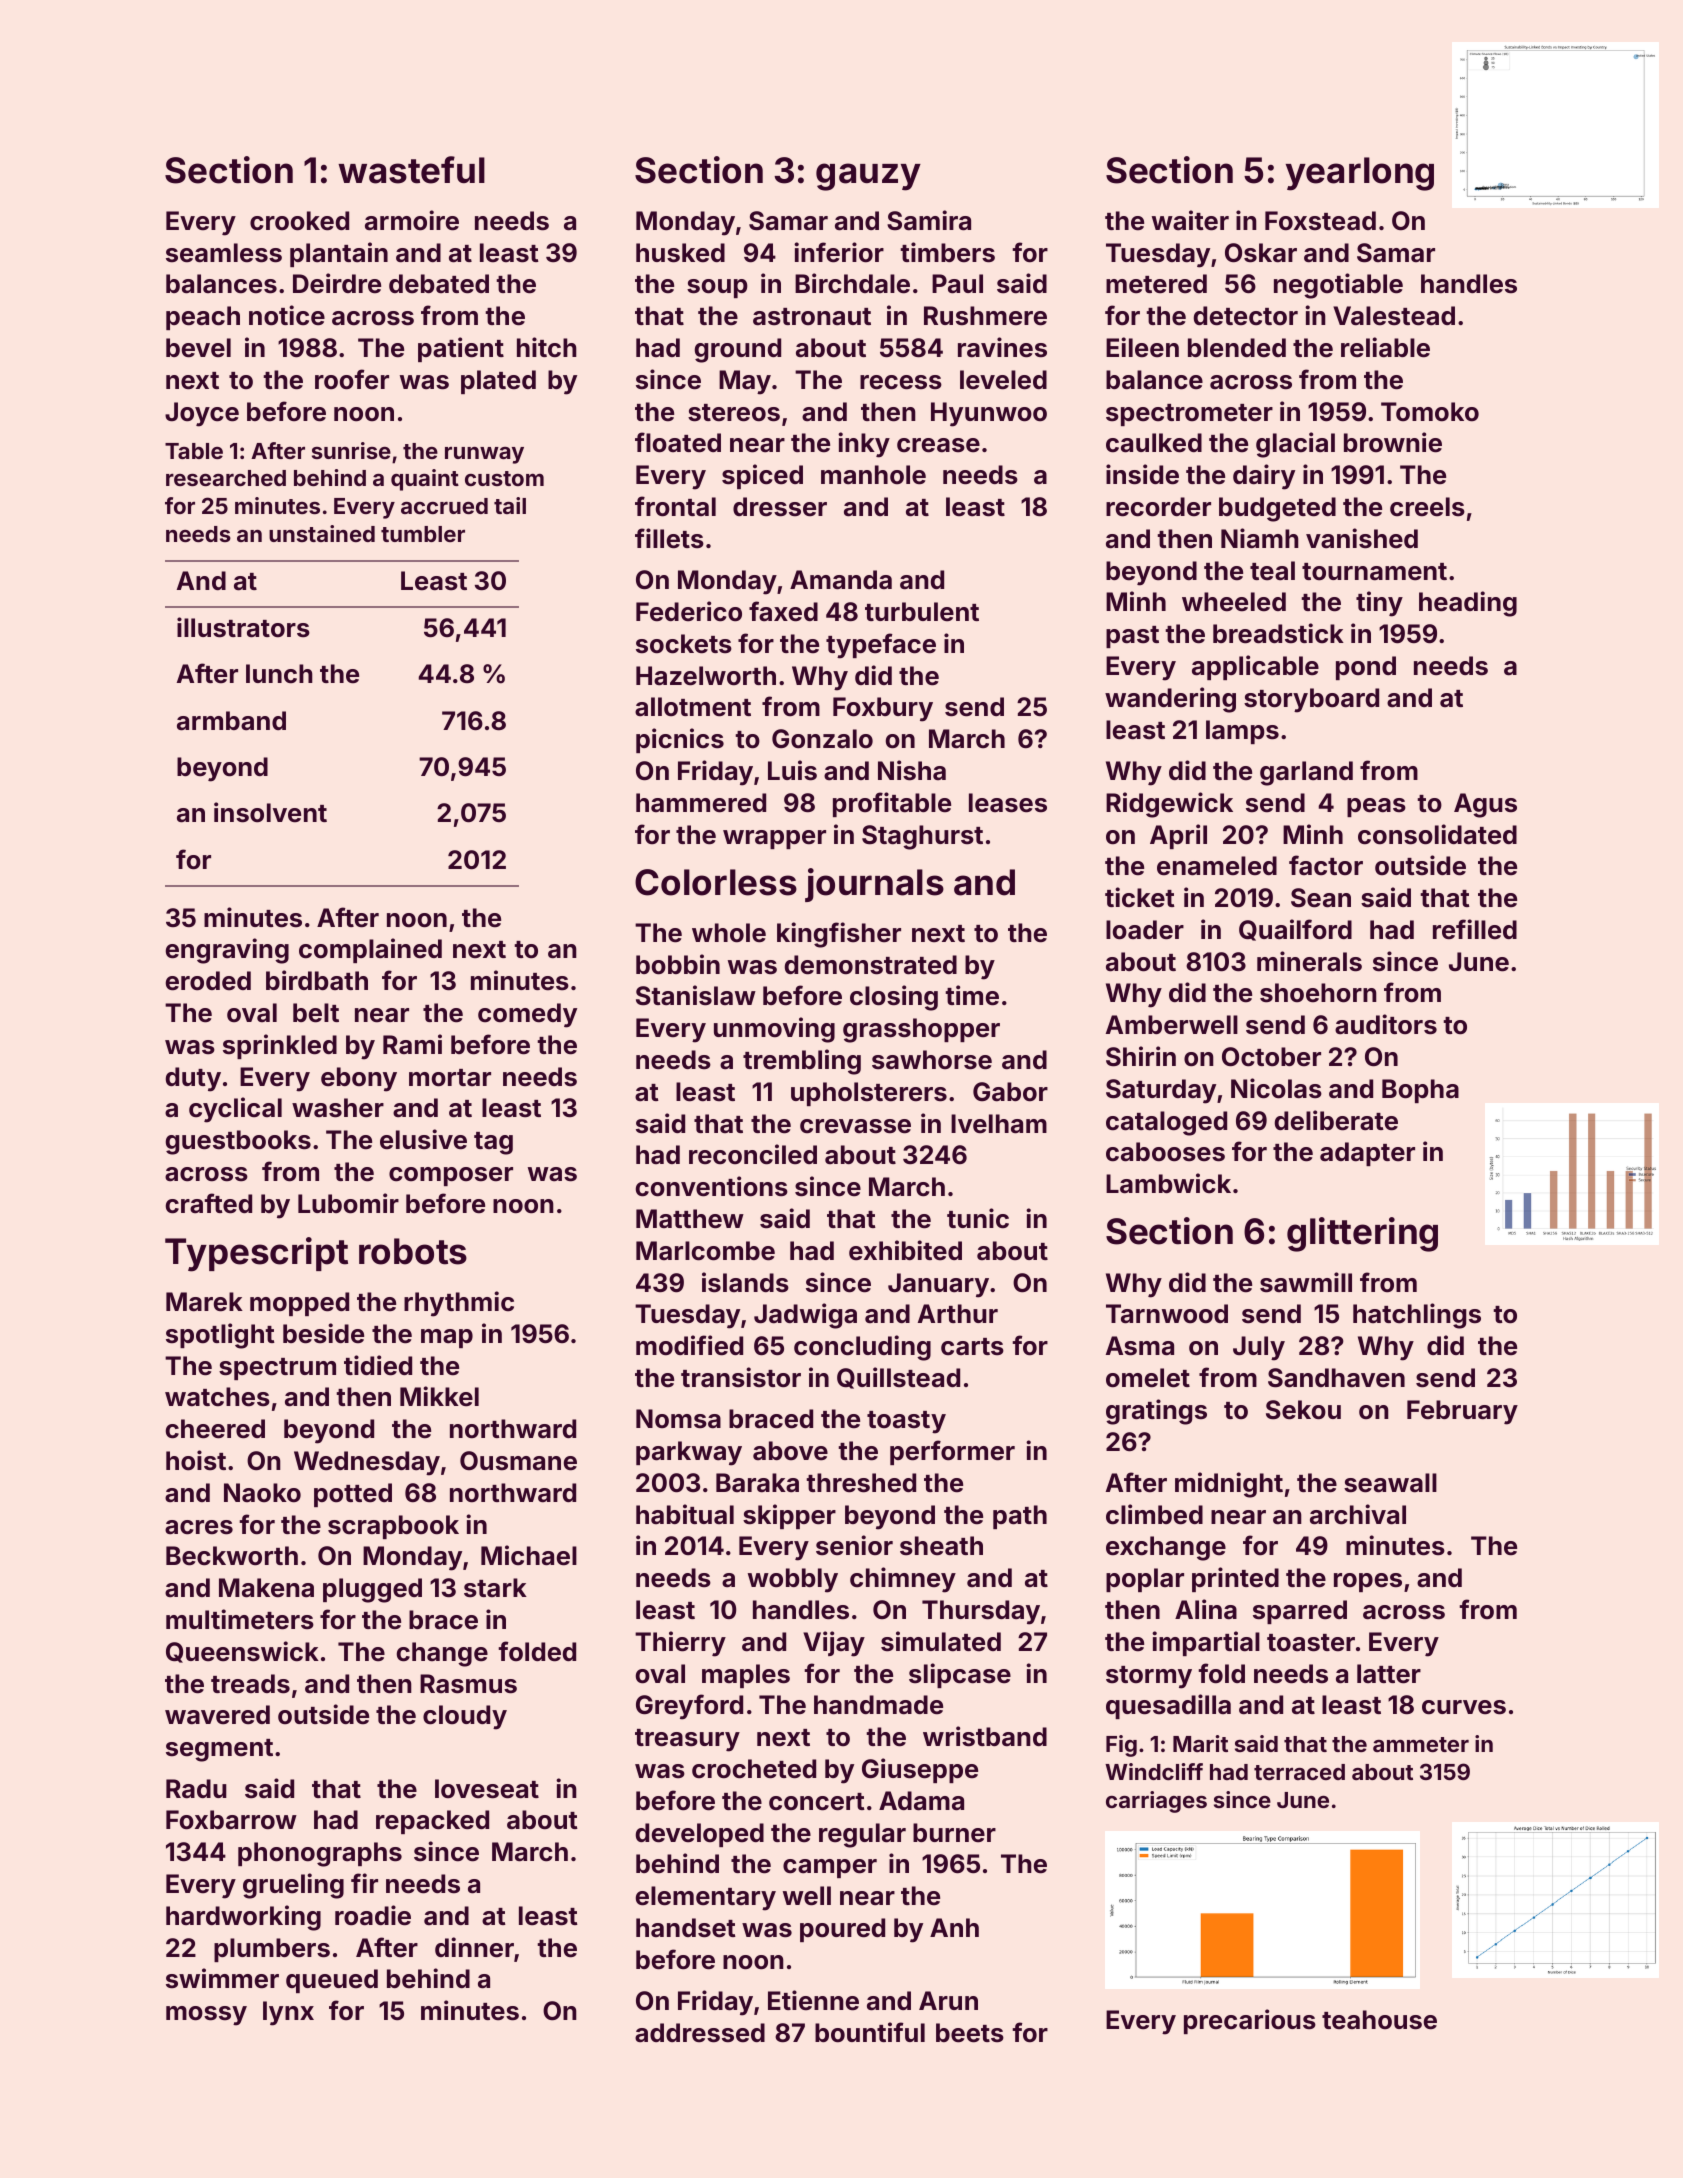  Describe the element at coordinates (1475, 929) in the screenshot. I see `refilled` at that location.
